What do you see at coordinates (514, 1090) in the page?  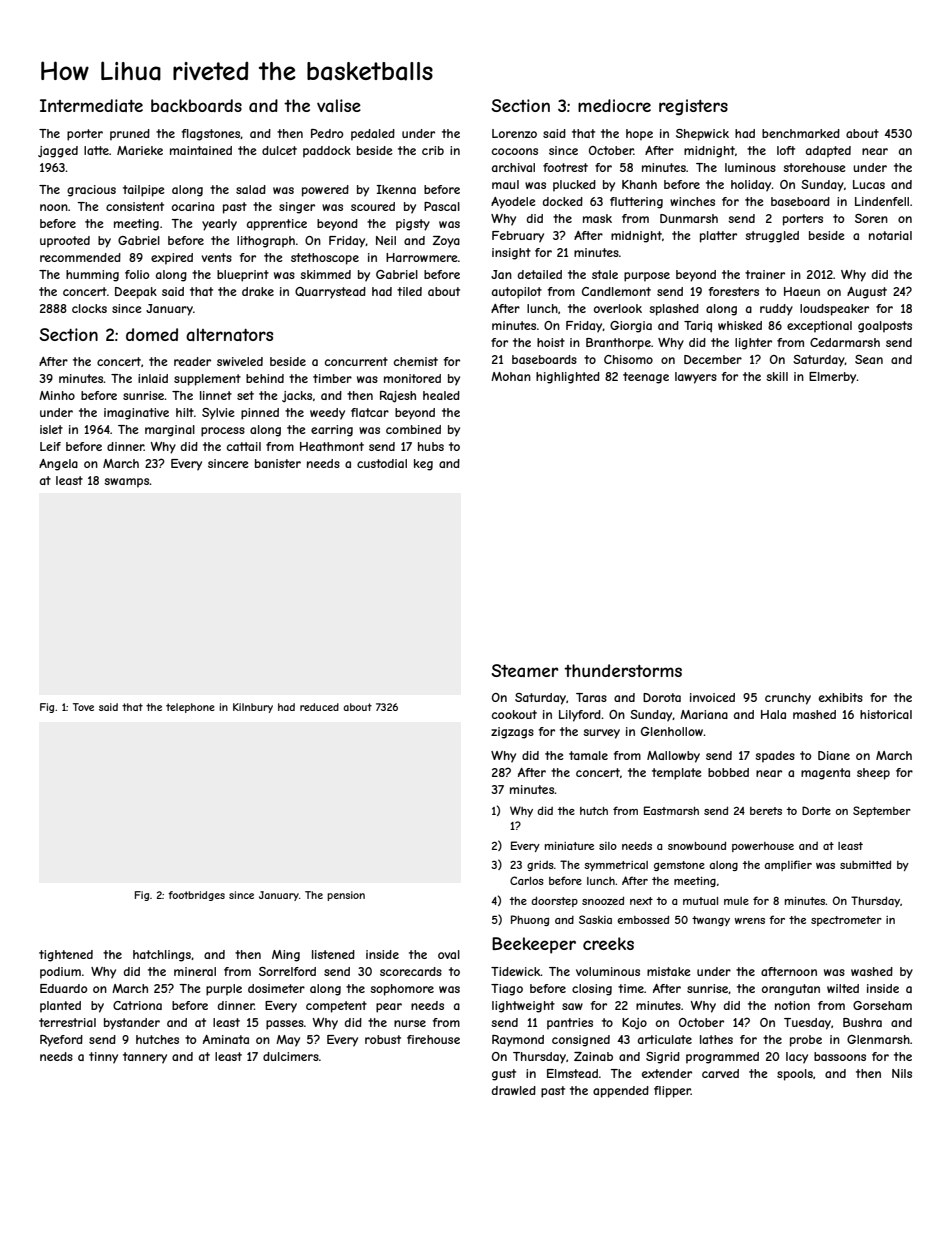 I see `drawled` at bounding box center [514, 1090].
